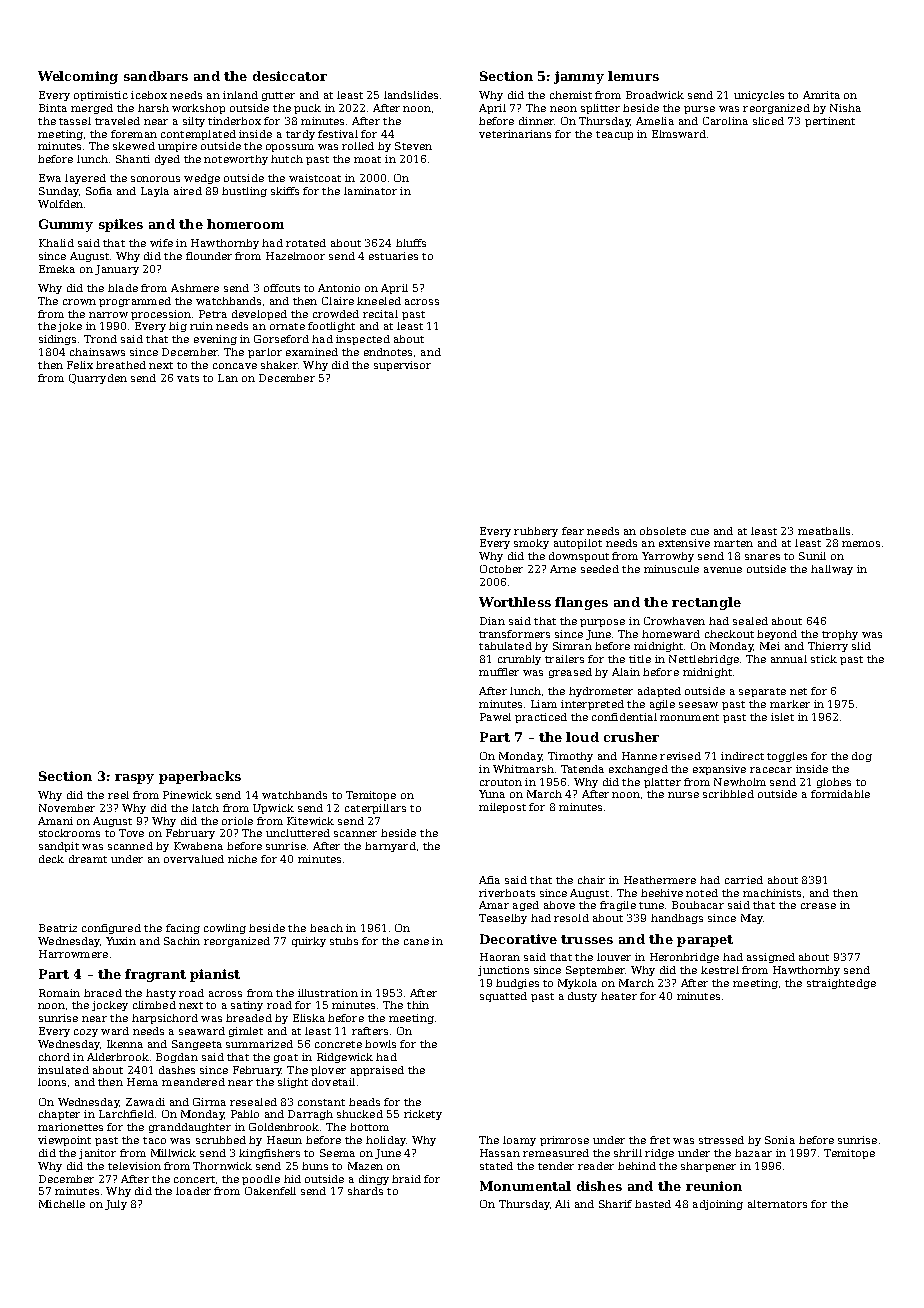  Describe the element at coordinates (290, 76) in the screenshot. I see `desiccator` at that location.
